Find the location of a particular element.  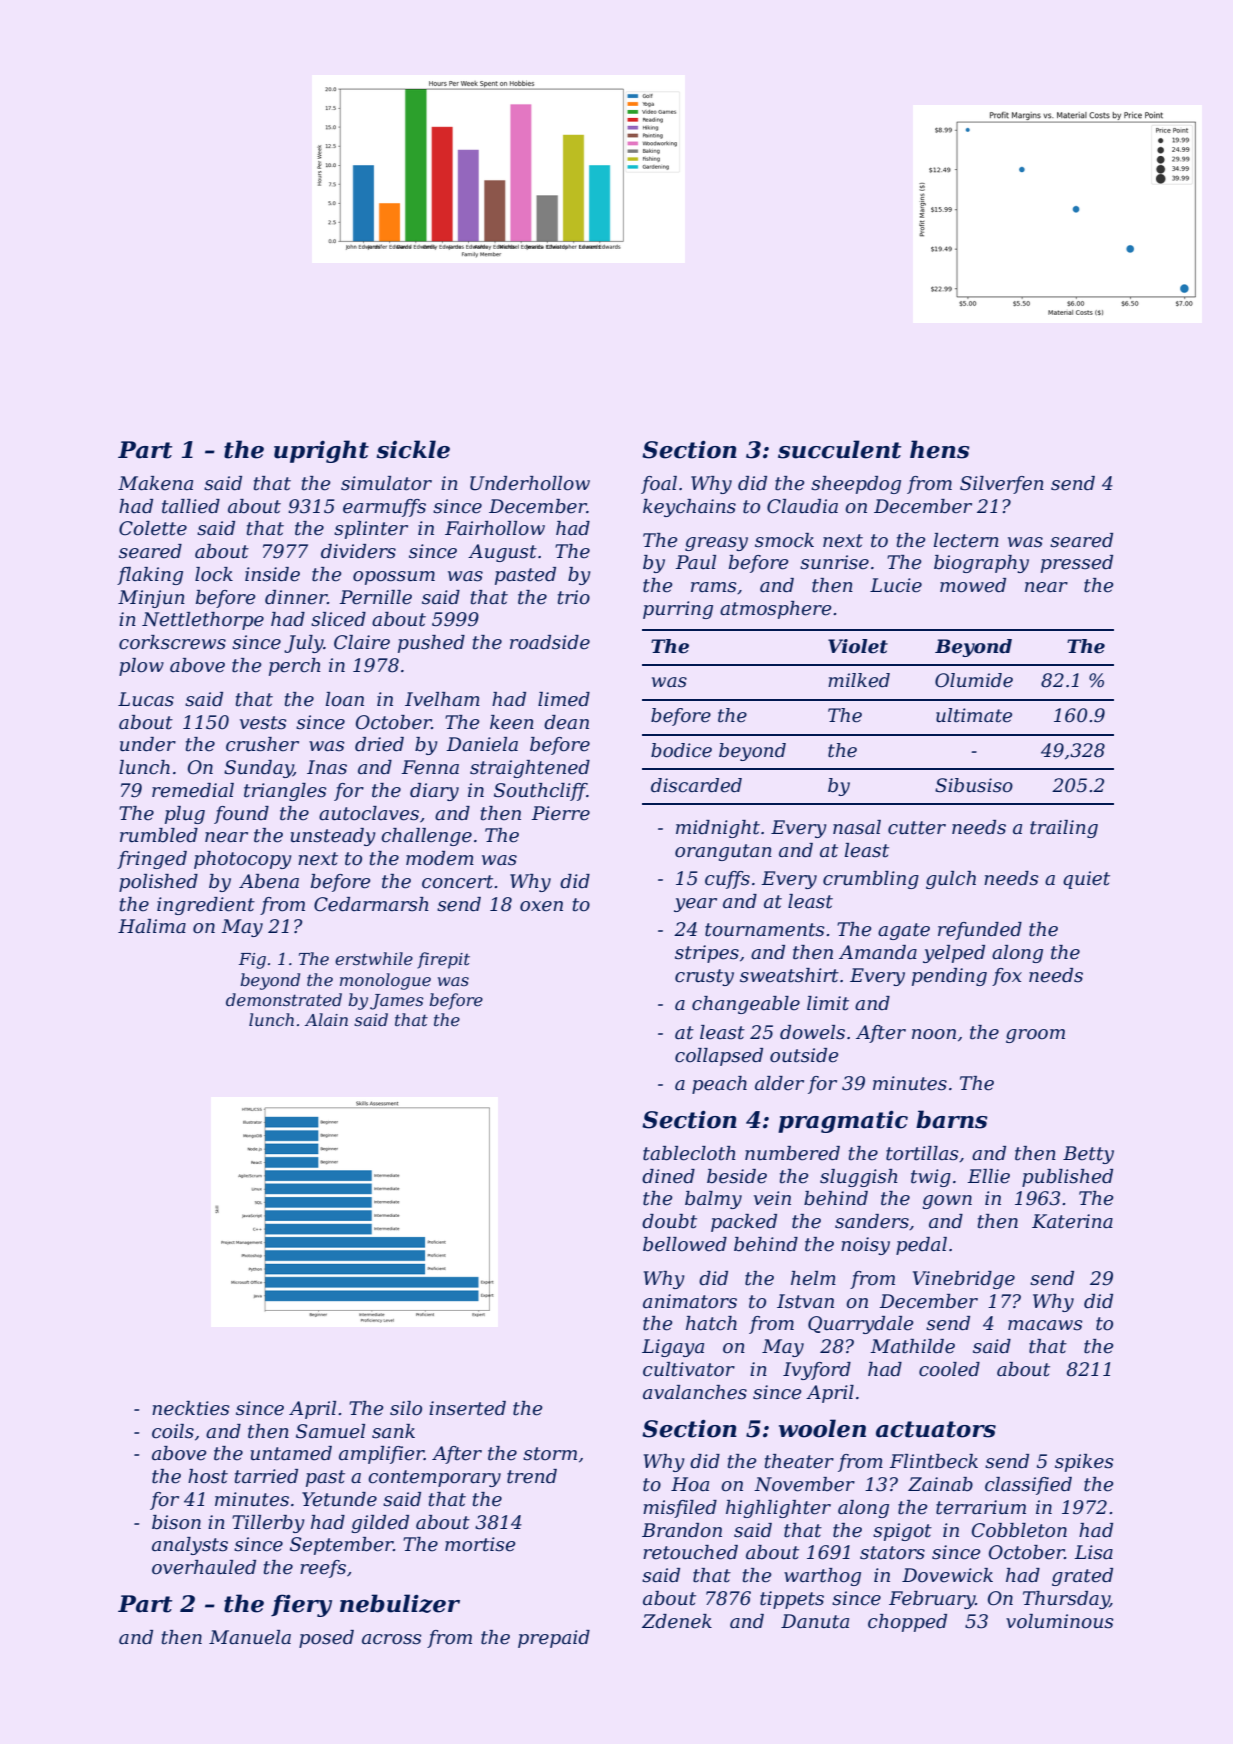

animators is located at coordinates (690, 1301).
